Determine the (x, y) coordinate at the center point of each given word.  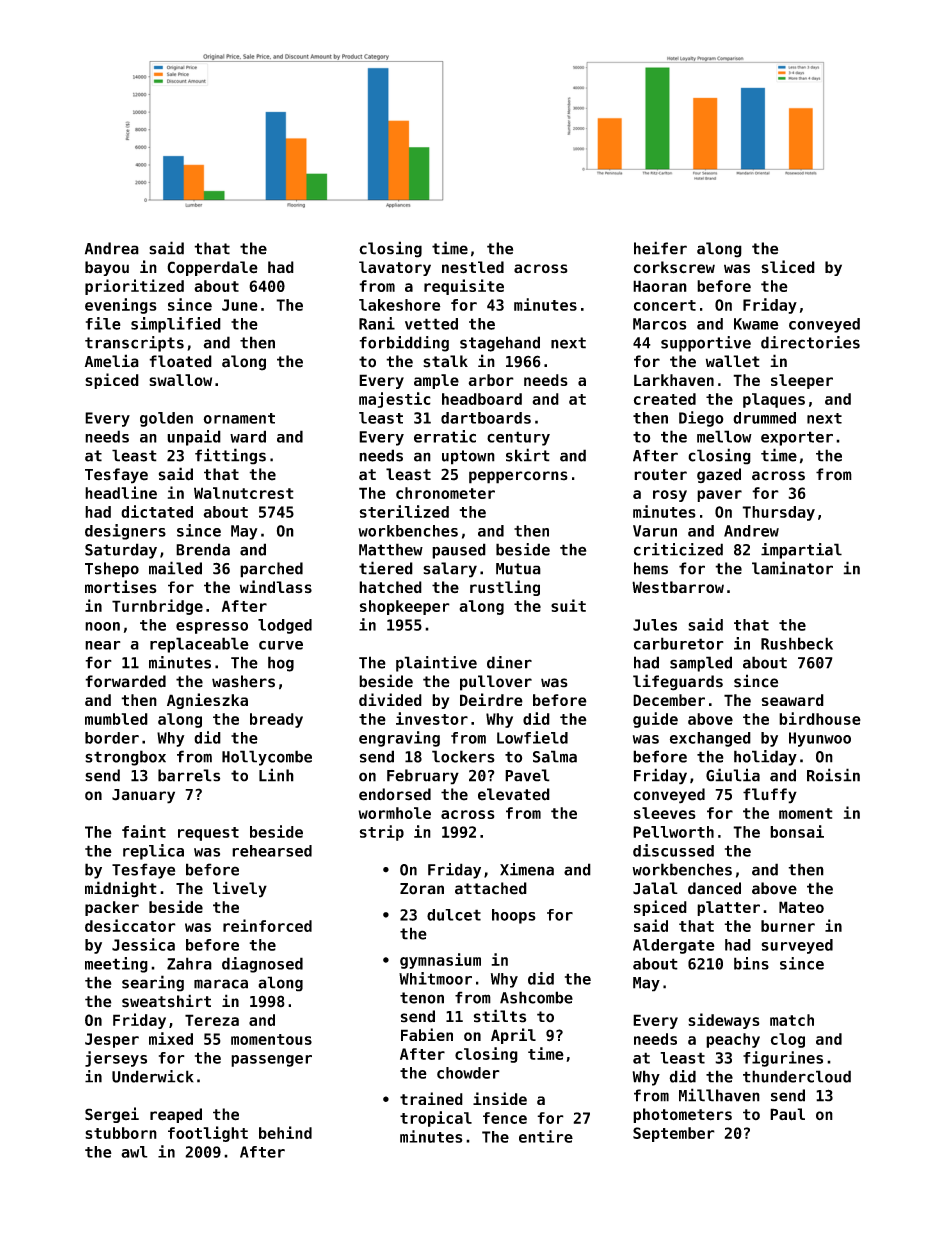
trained (431, 1098)
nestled (473, 267)
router (660, 475)
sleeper (802, 381)
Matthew (391, 549)
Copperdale (212, 268)
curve (281, 645)
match (792, 1020)
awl (134, 1152)
